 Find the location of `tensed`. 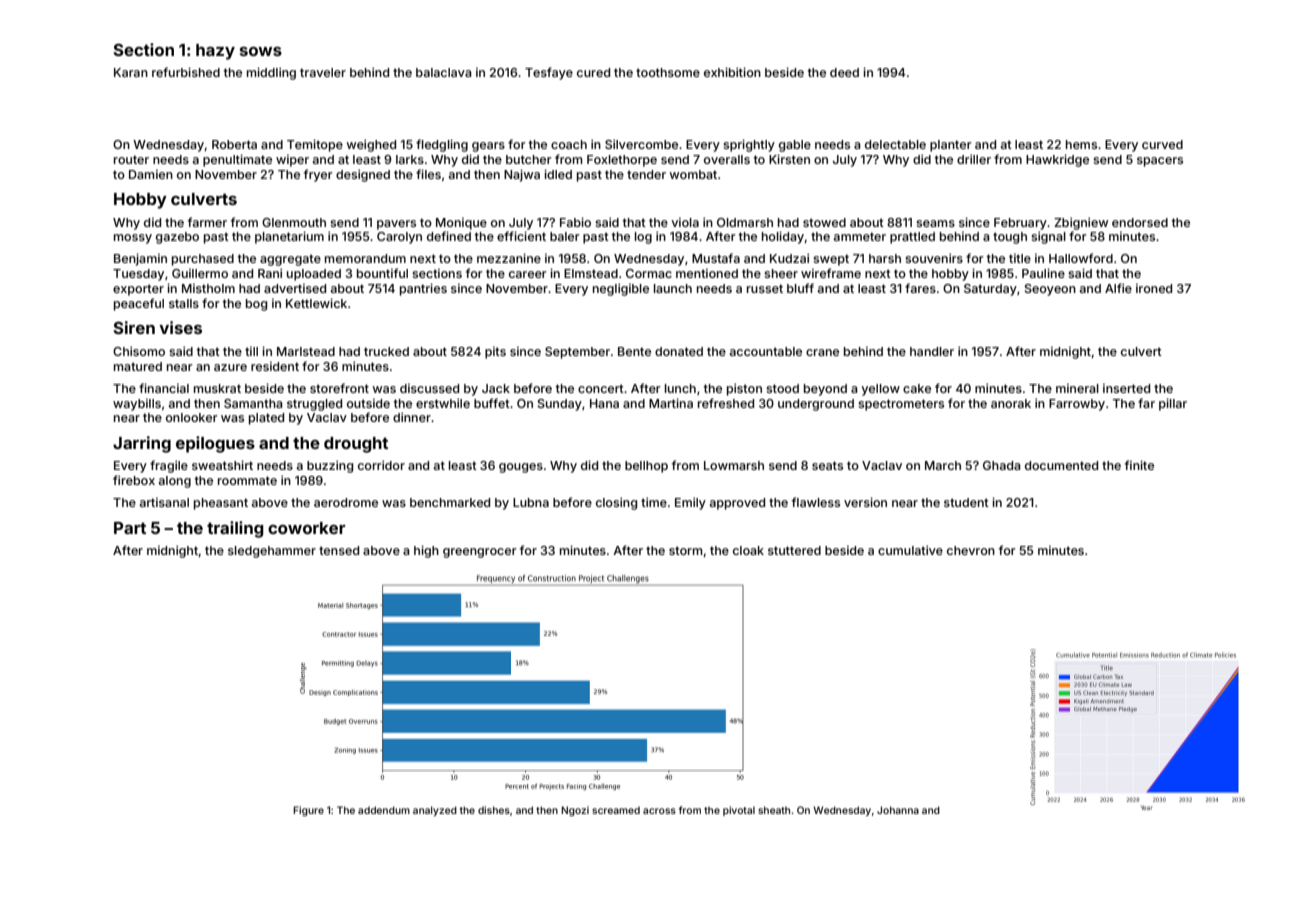

tensed is located at coordinates (339, 550).
